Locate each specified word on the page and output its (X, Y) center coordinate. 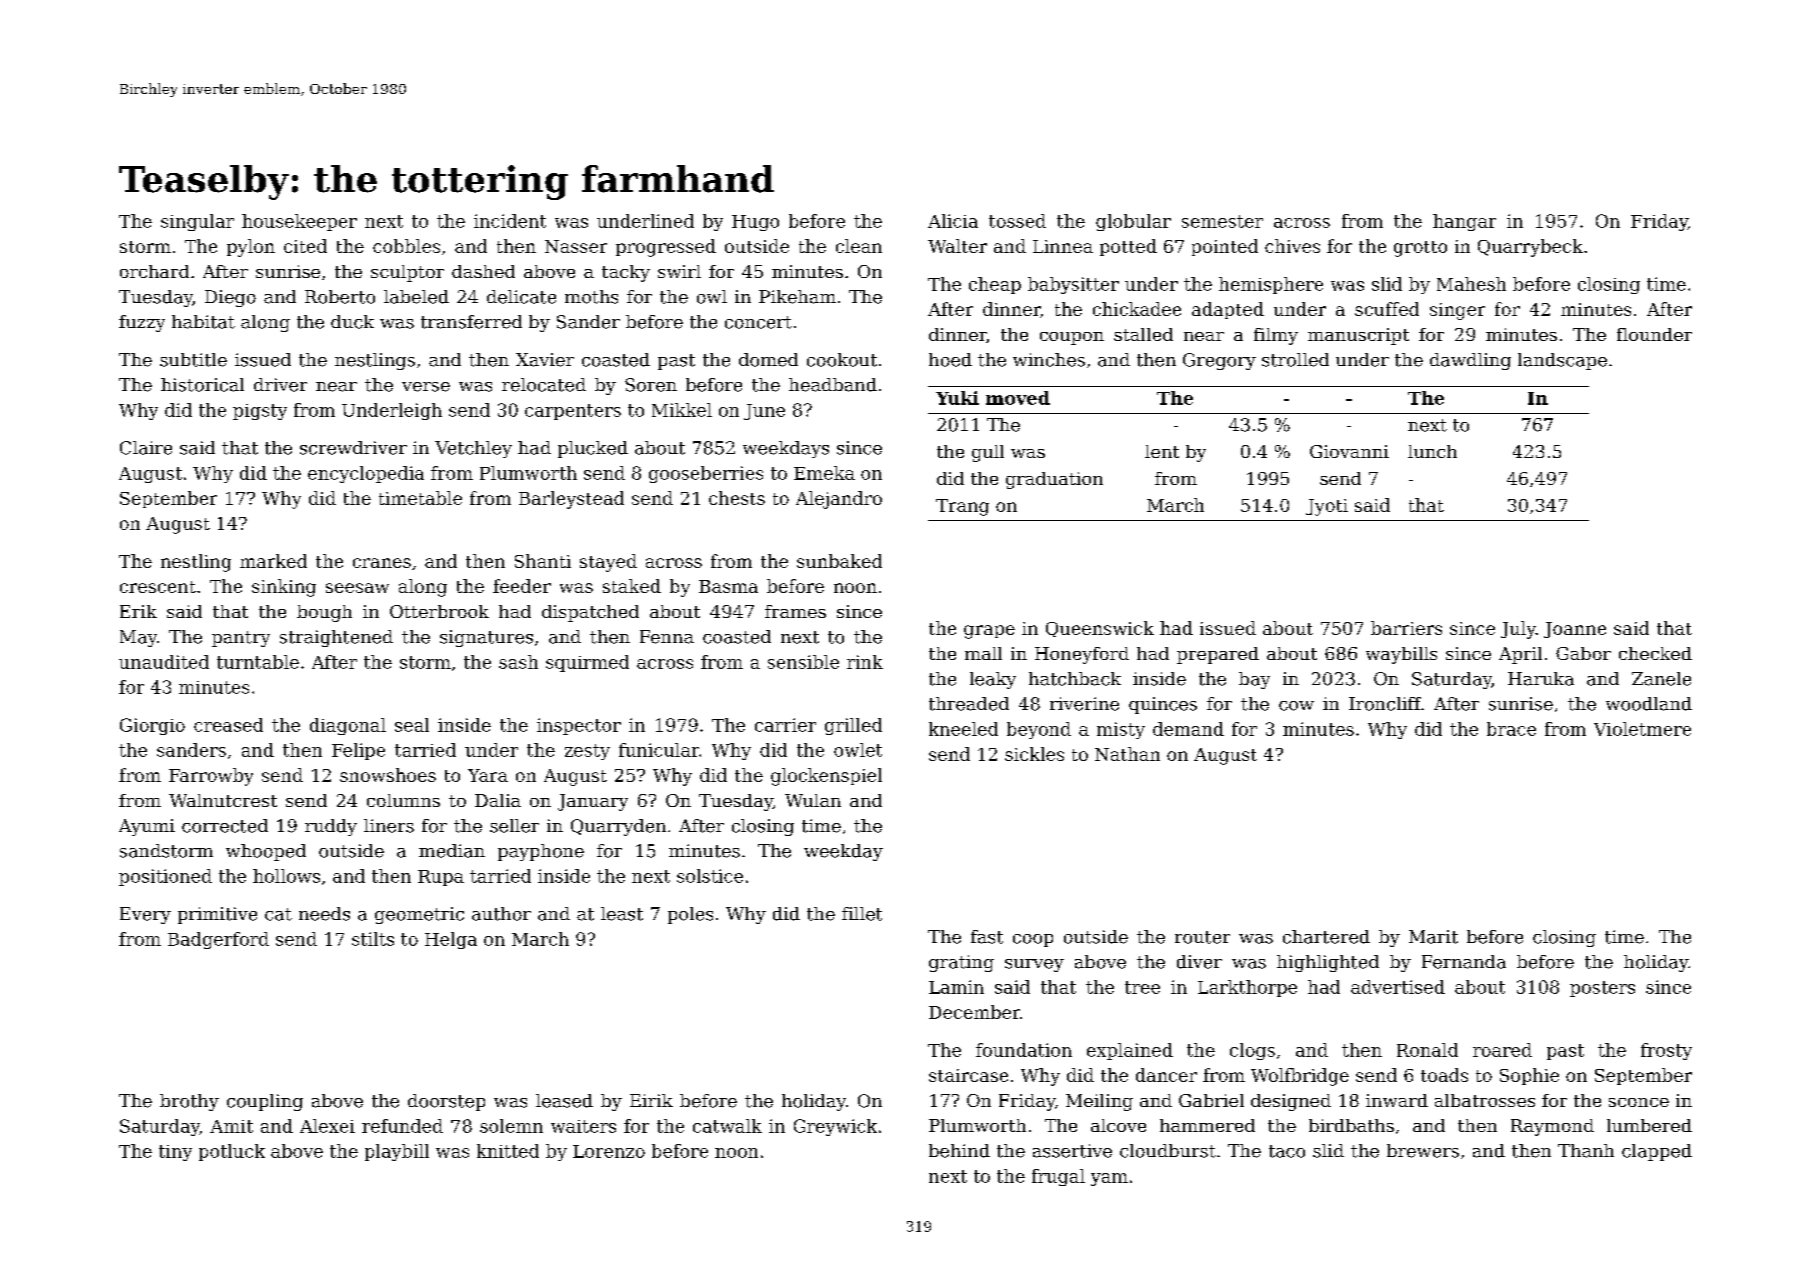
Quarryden (618, 827)
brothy (189, 1102)
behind (959, 1151)
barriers (1406, 628)
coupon (1072, 338)
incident (510, 221)
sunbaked (839, 561)
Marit (1433, 937)
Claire (146, 448)
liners (389, 826)
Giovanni (1349, 451)
